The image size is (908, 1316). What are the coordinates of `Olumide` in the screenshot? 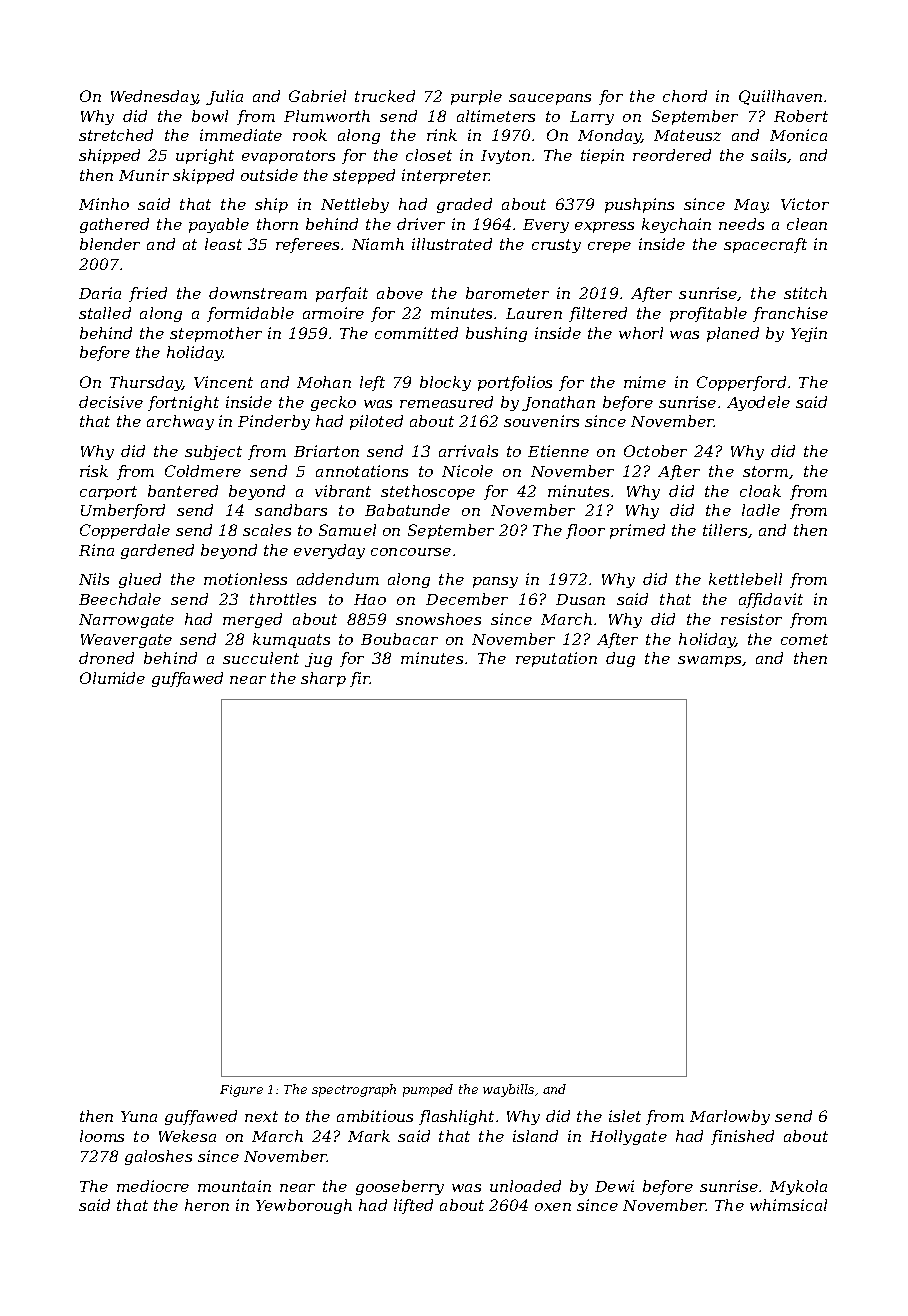 It's located at (112, 678).
